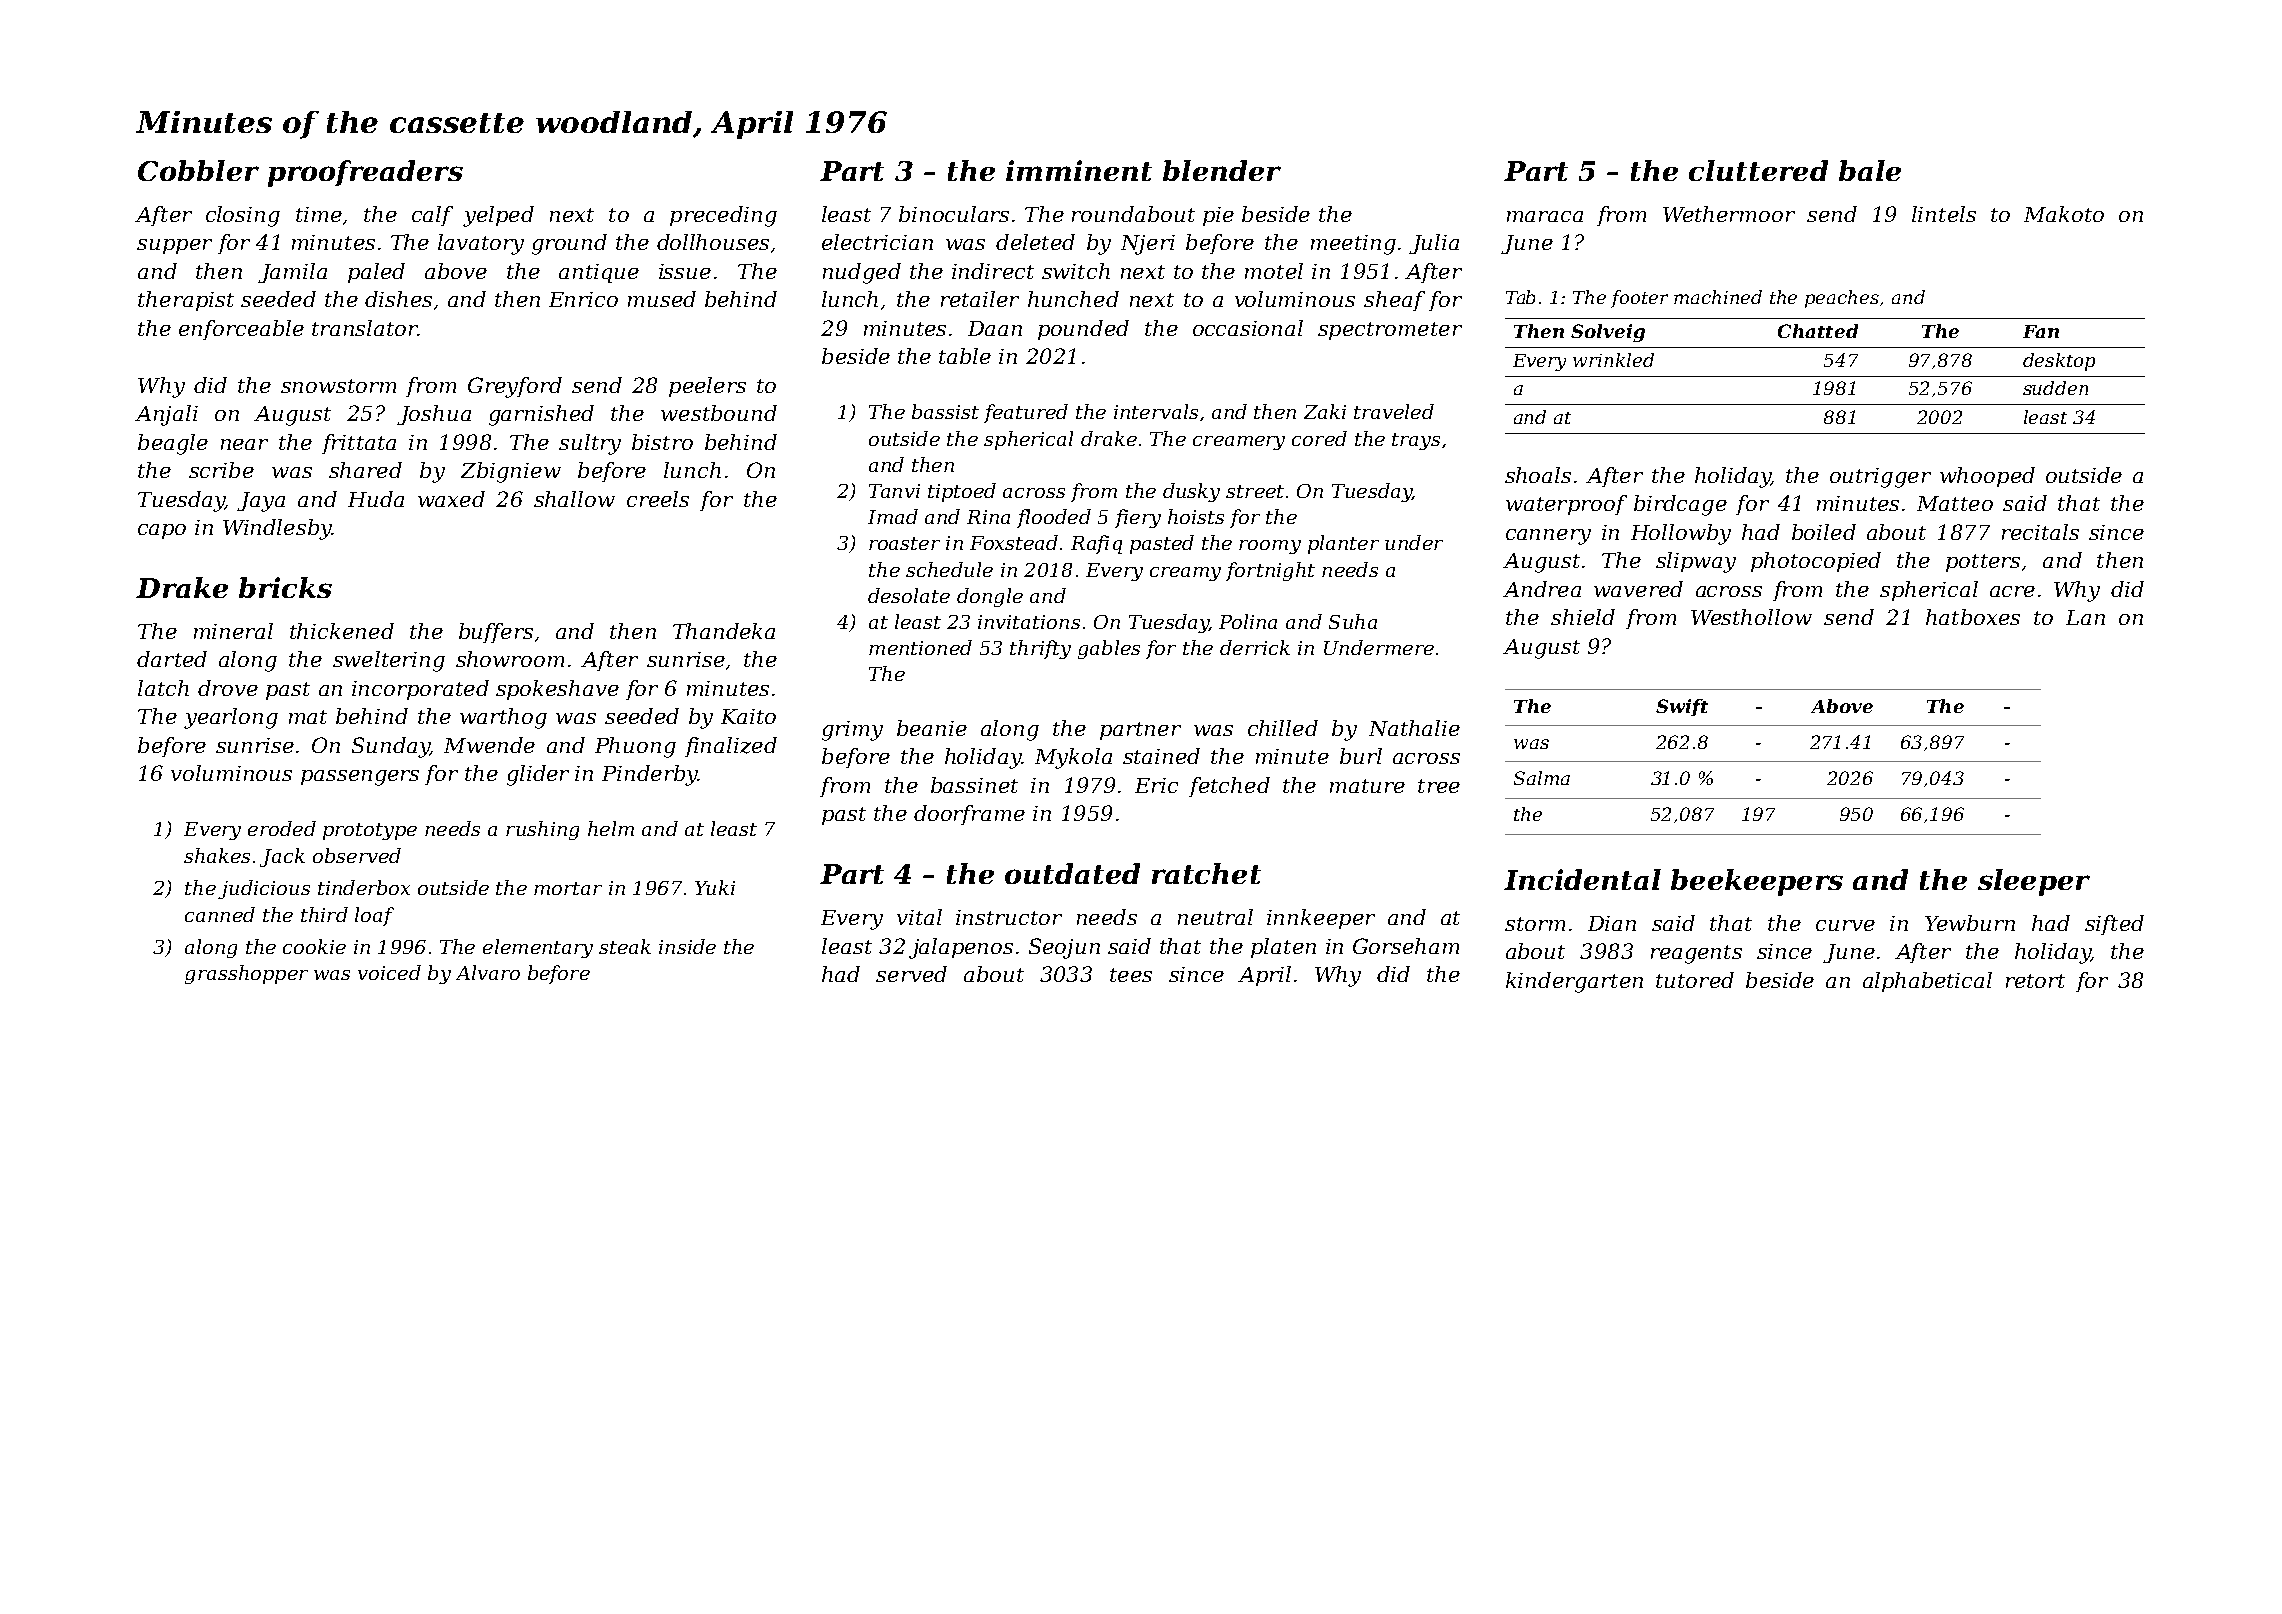  What do you see at coordinates (1583, 617) in the document?
I see `shield` at bounding box center [1583, 617].
